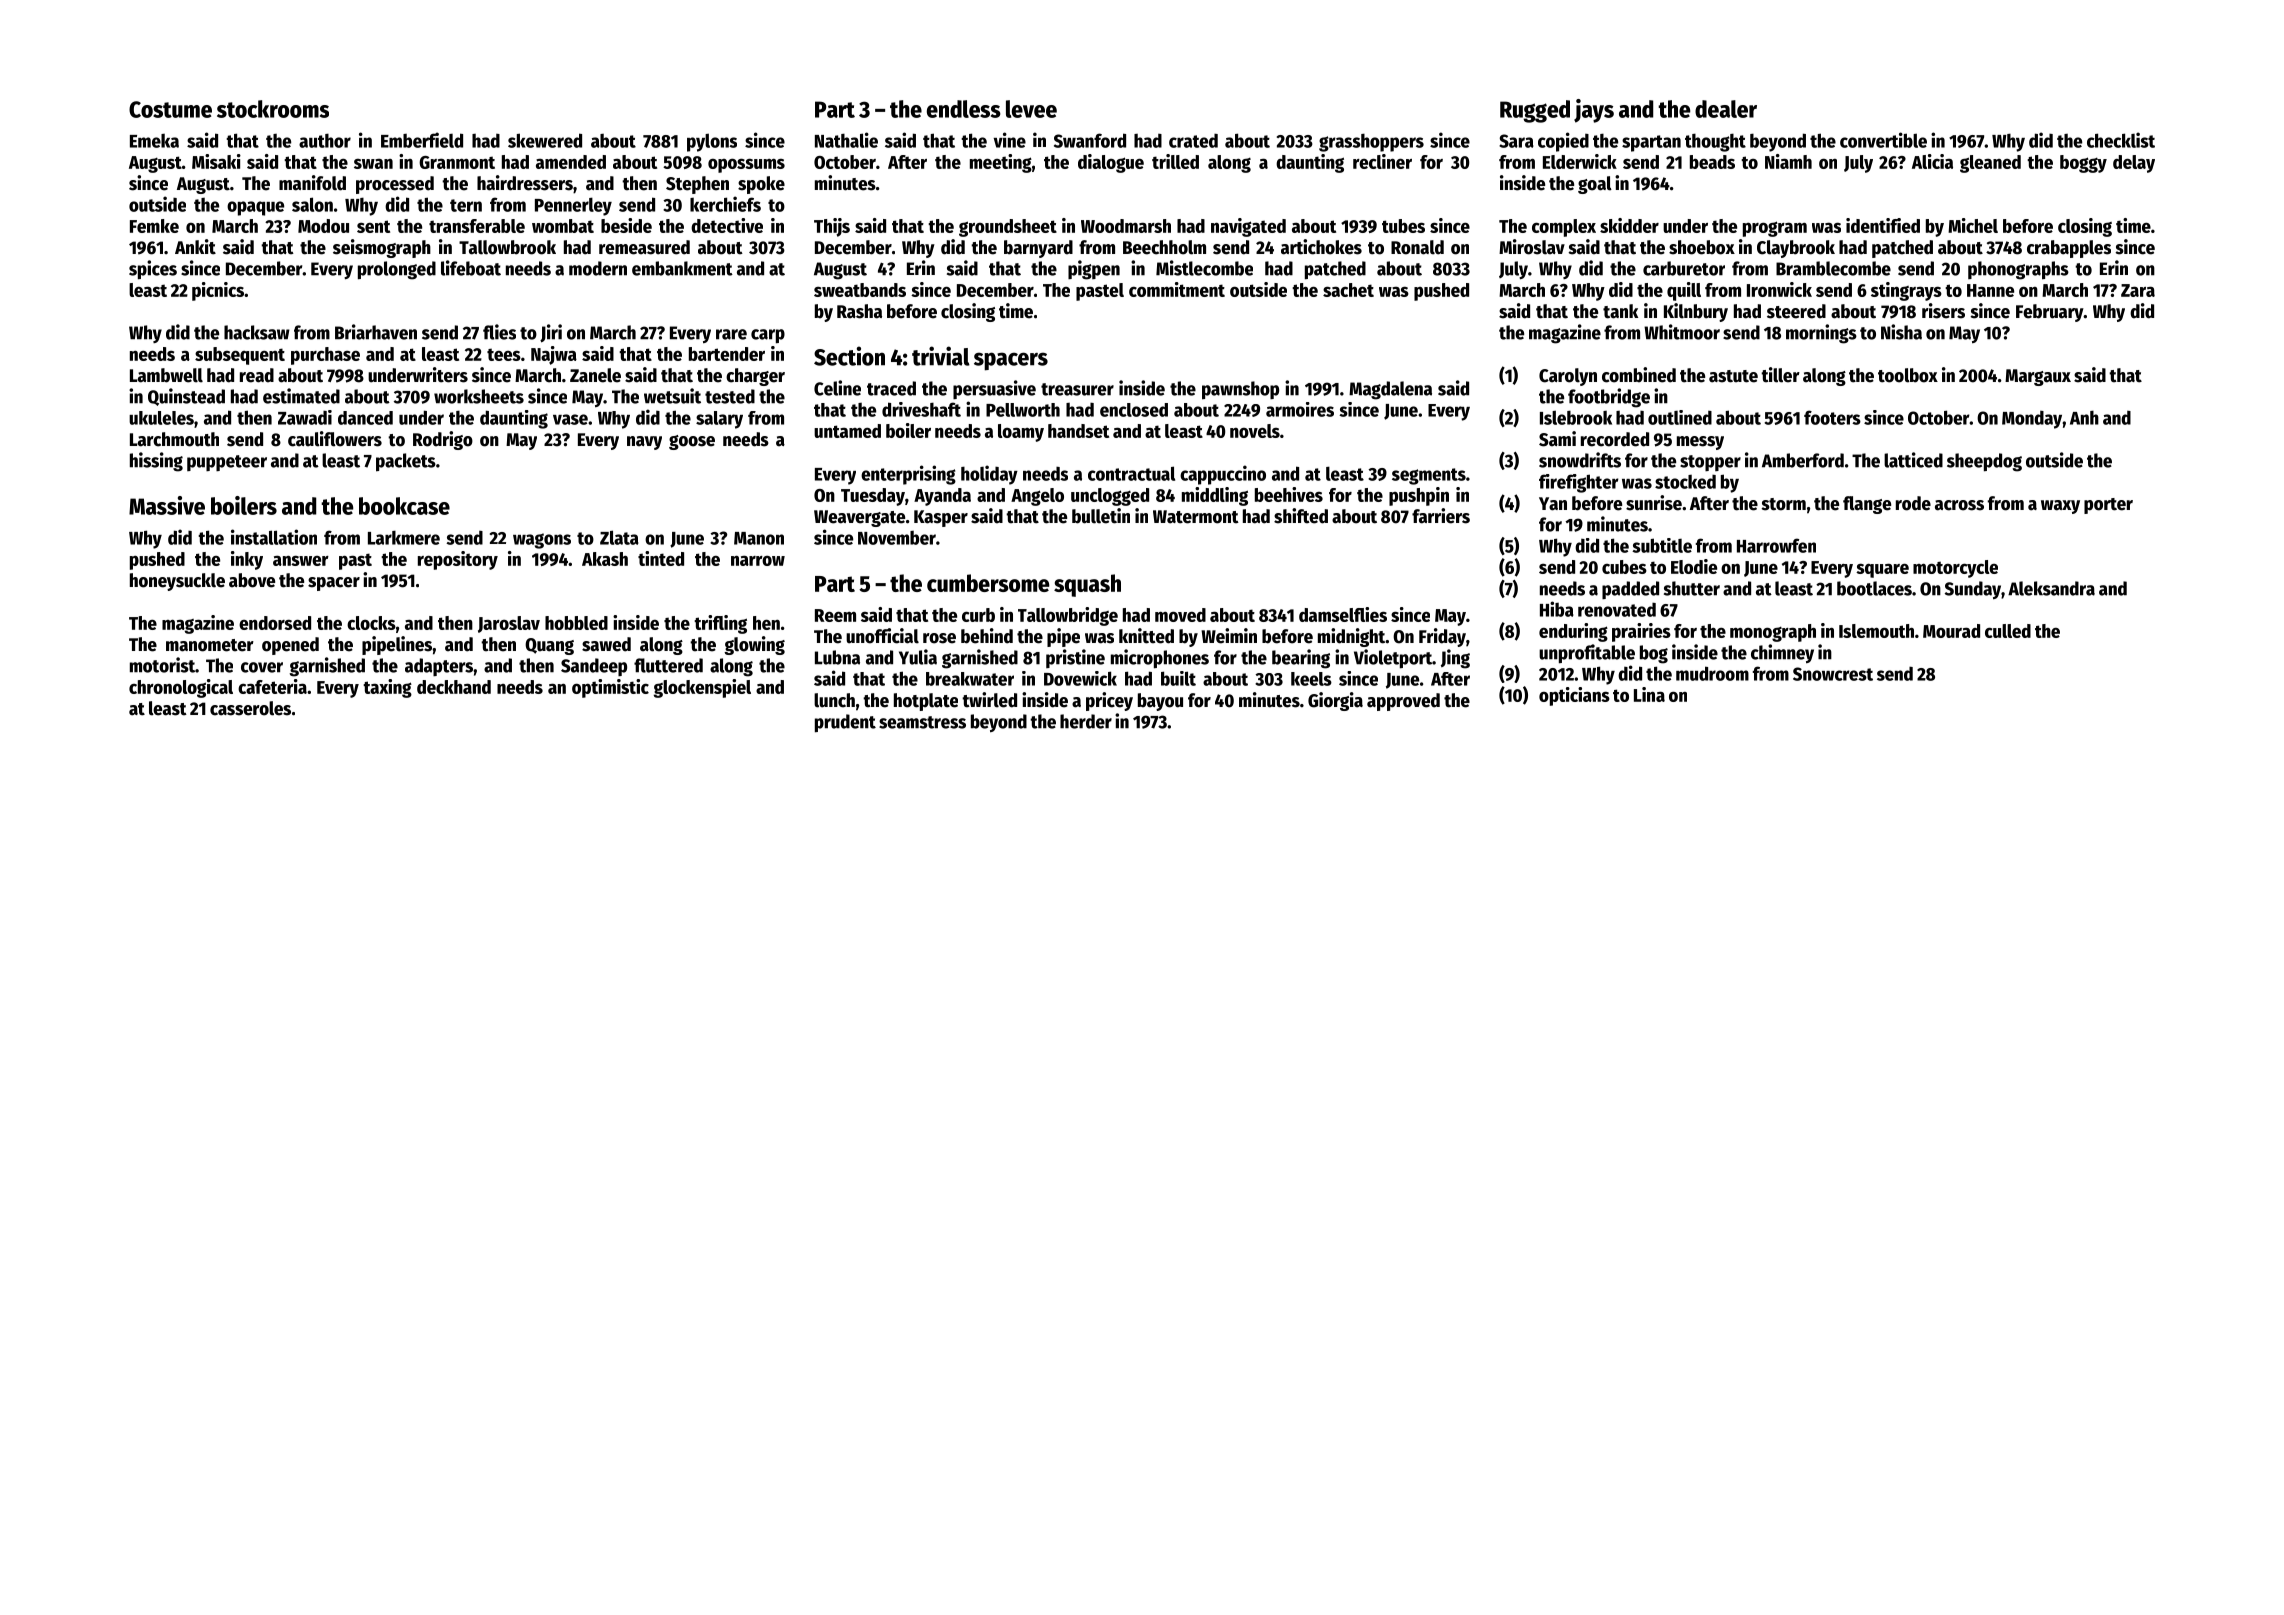 This screenshot has height=1615, width=2284. What do you see at coordinates (170, 109) in the screenshot?
I see `Costume` at bounding box center [170, 109].
